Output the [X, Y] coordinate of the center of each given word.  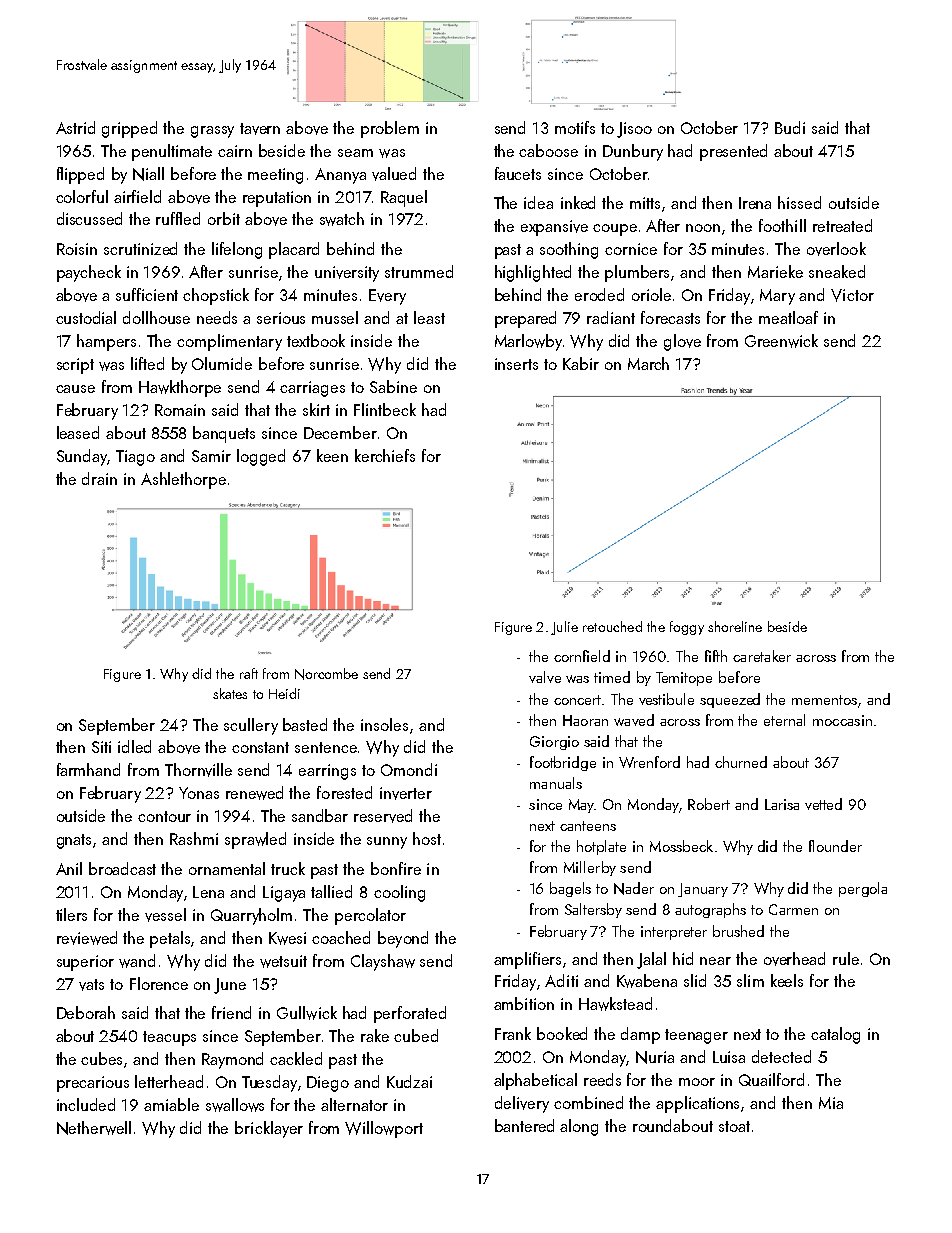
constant [260, 747]
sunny [387, 843]
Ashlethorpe [183, 480]
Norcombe [326, 674]
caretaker [762, 656]
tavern [260, 129]
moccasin [842, 720]
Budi [790, 127]
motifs [575, 127]
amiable [171, 1104]
